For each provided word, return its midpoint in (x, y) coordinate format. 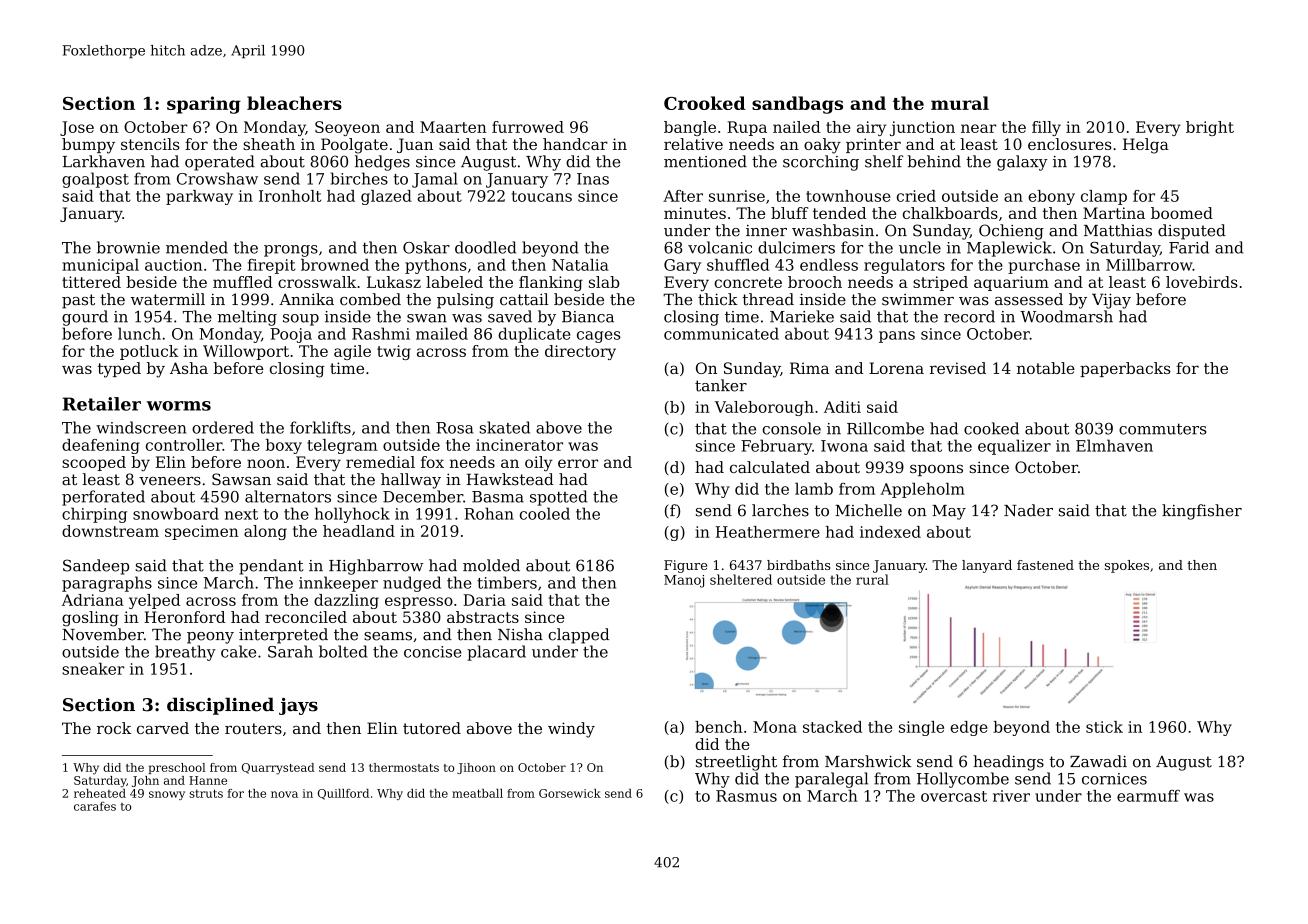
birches (359, 178)
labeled (454, 282)
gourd (85, 318)
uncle (920, 247)
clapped (578, 636)
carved (163, 728)
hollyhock (352, 515)
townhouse (848, 196)
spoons (936, 470)
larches (780, 510)
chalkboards (950, 213)
